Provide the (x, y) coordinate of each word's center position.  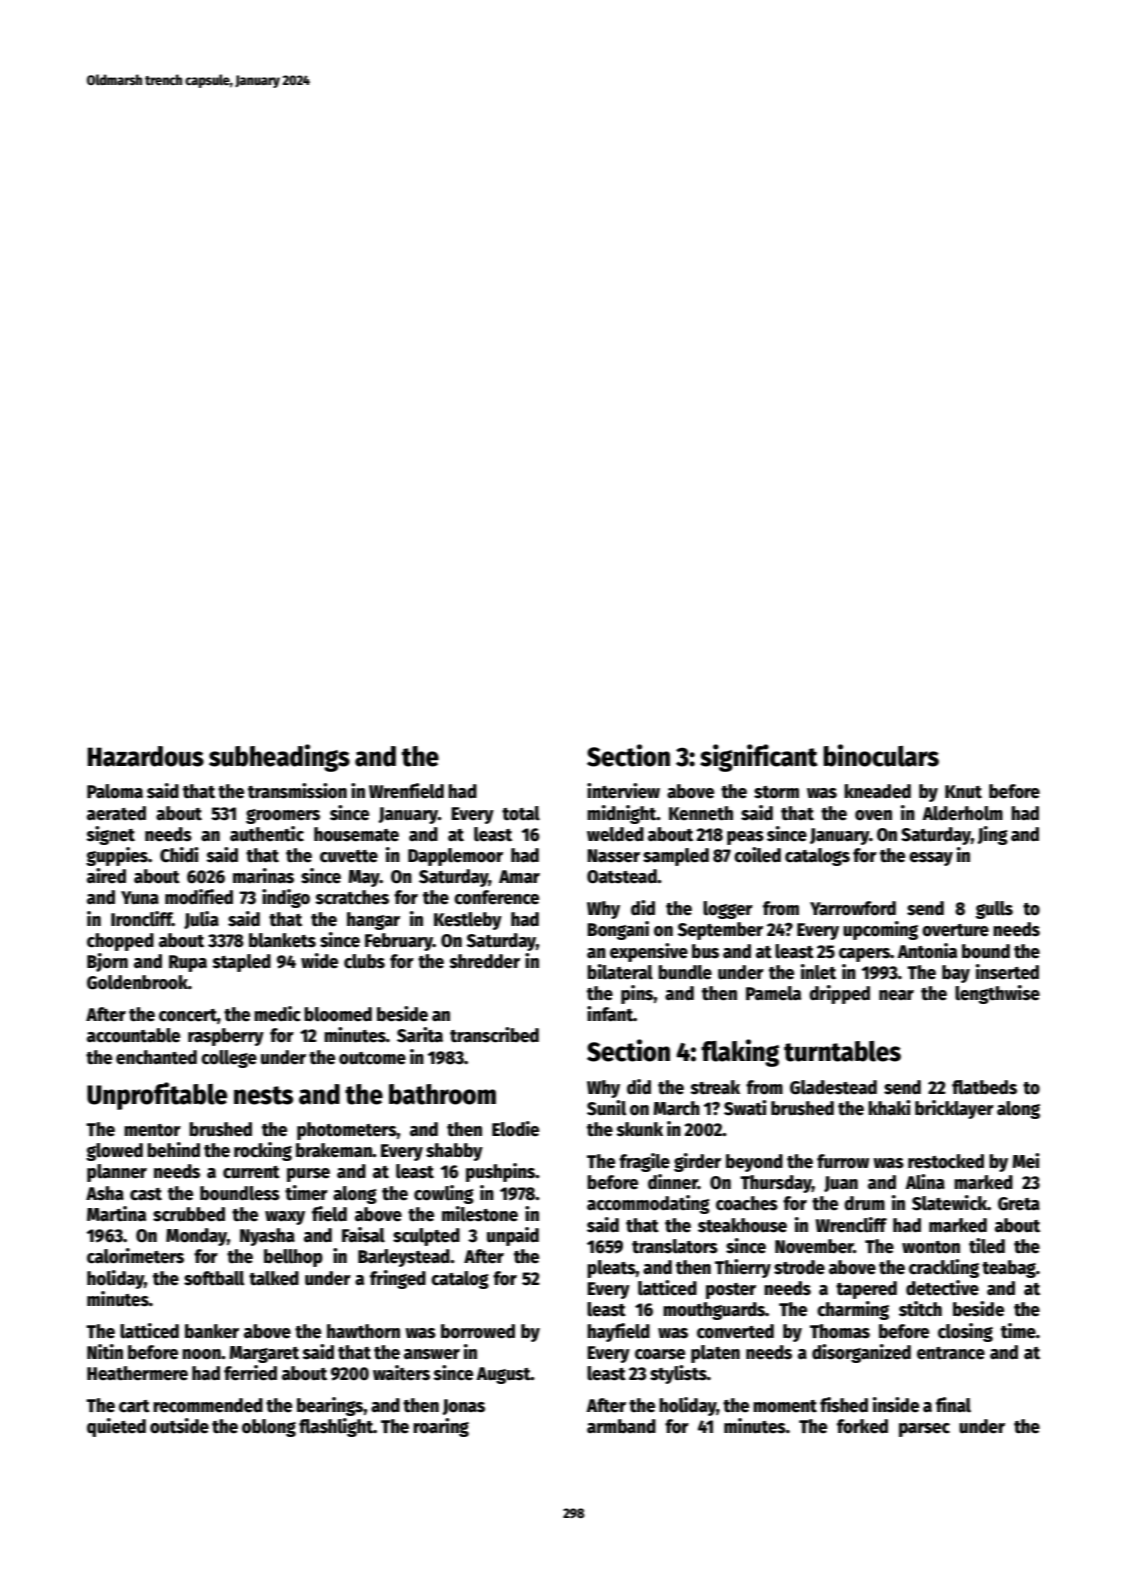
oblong (269, 1428)
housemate (356, 834)
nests (263, 1095)
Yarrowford (853, 908)
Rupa (188, 963)
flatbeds (984, 1087)
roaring (441, 1427)
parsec (924, 1430)
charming (853, 1310)
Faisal (363, 1235)
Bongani (618, 930)
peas (745, 838)
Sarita (420, 1035)
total (521, 813)
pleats (611, 1269)
